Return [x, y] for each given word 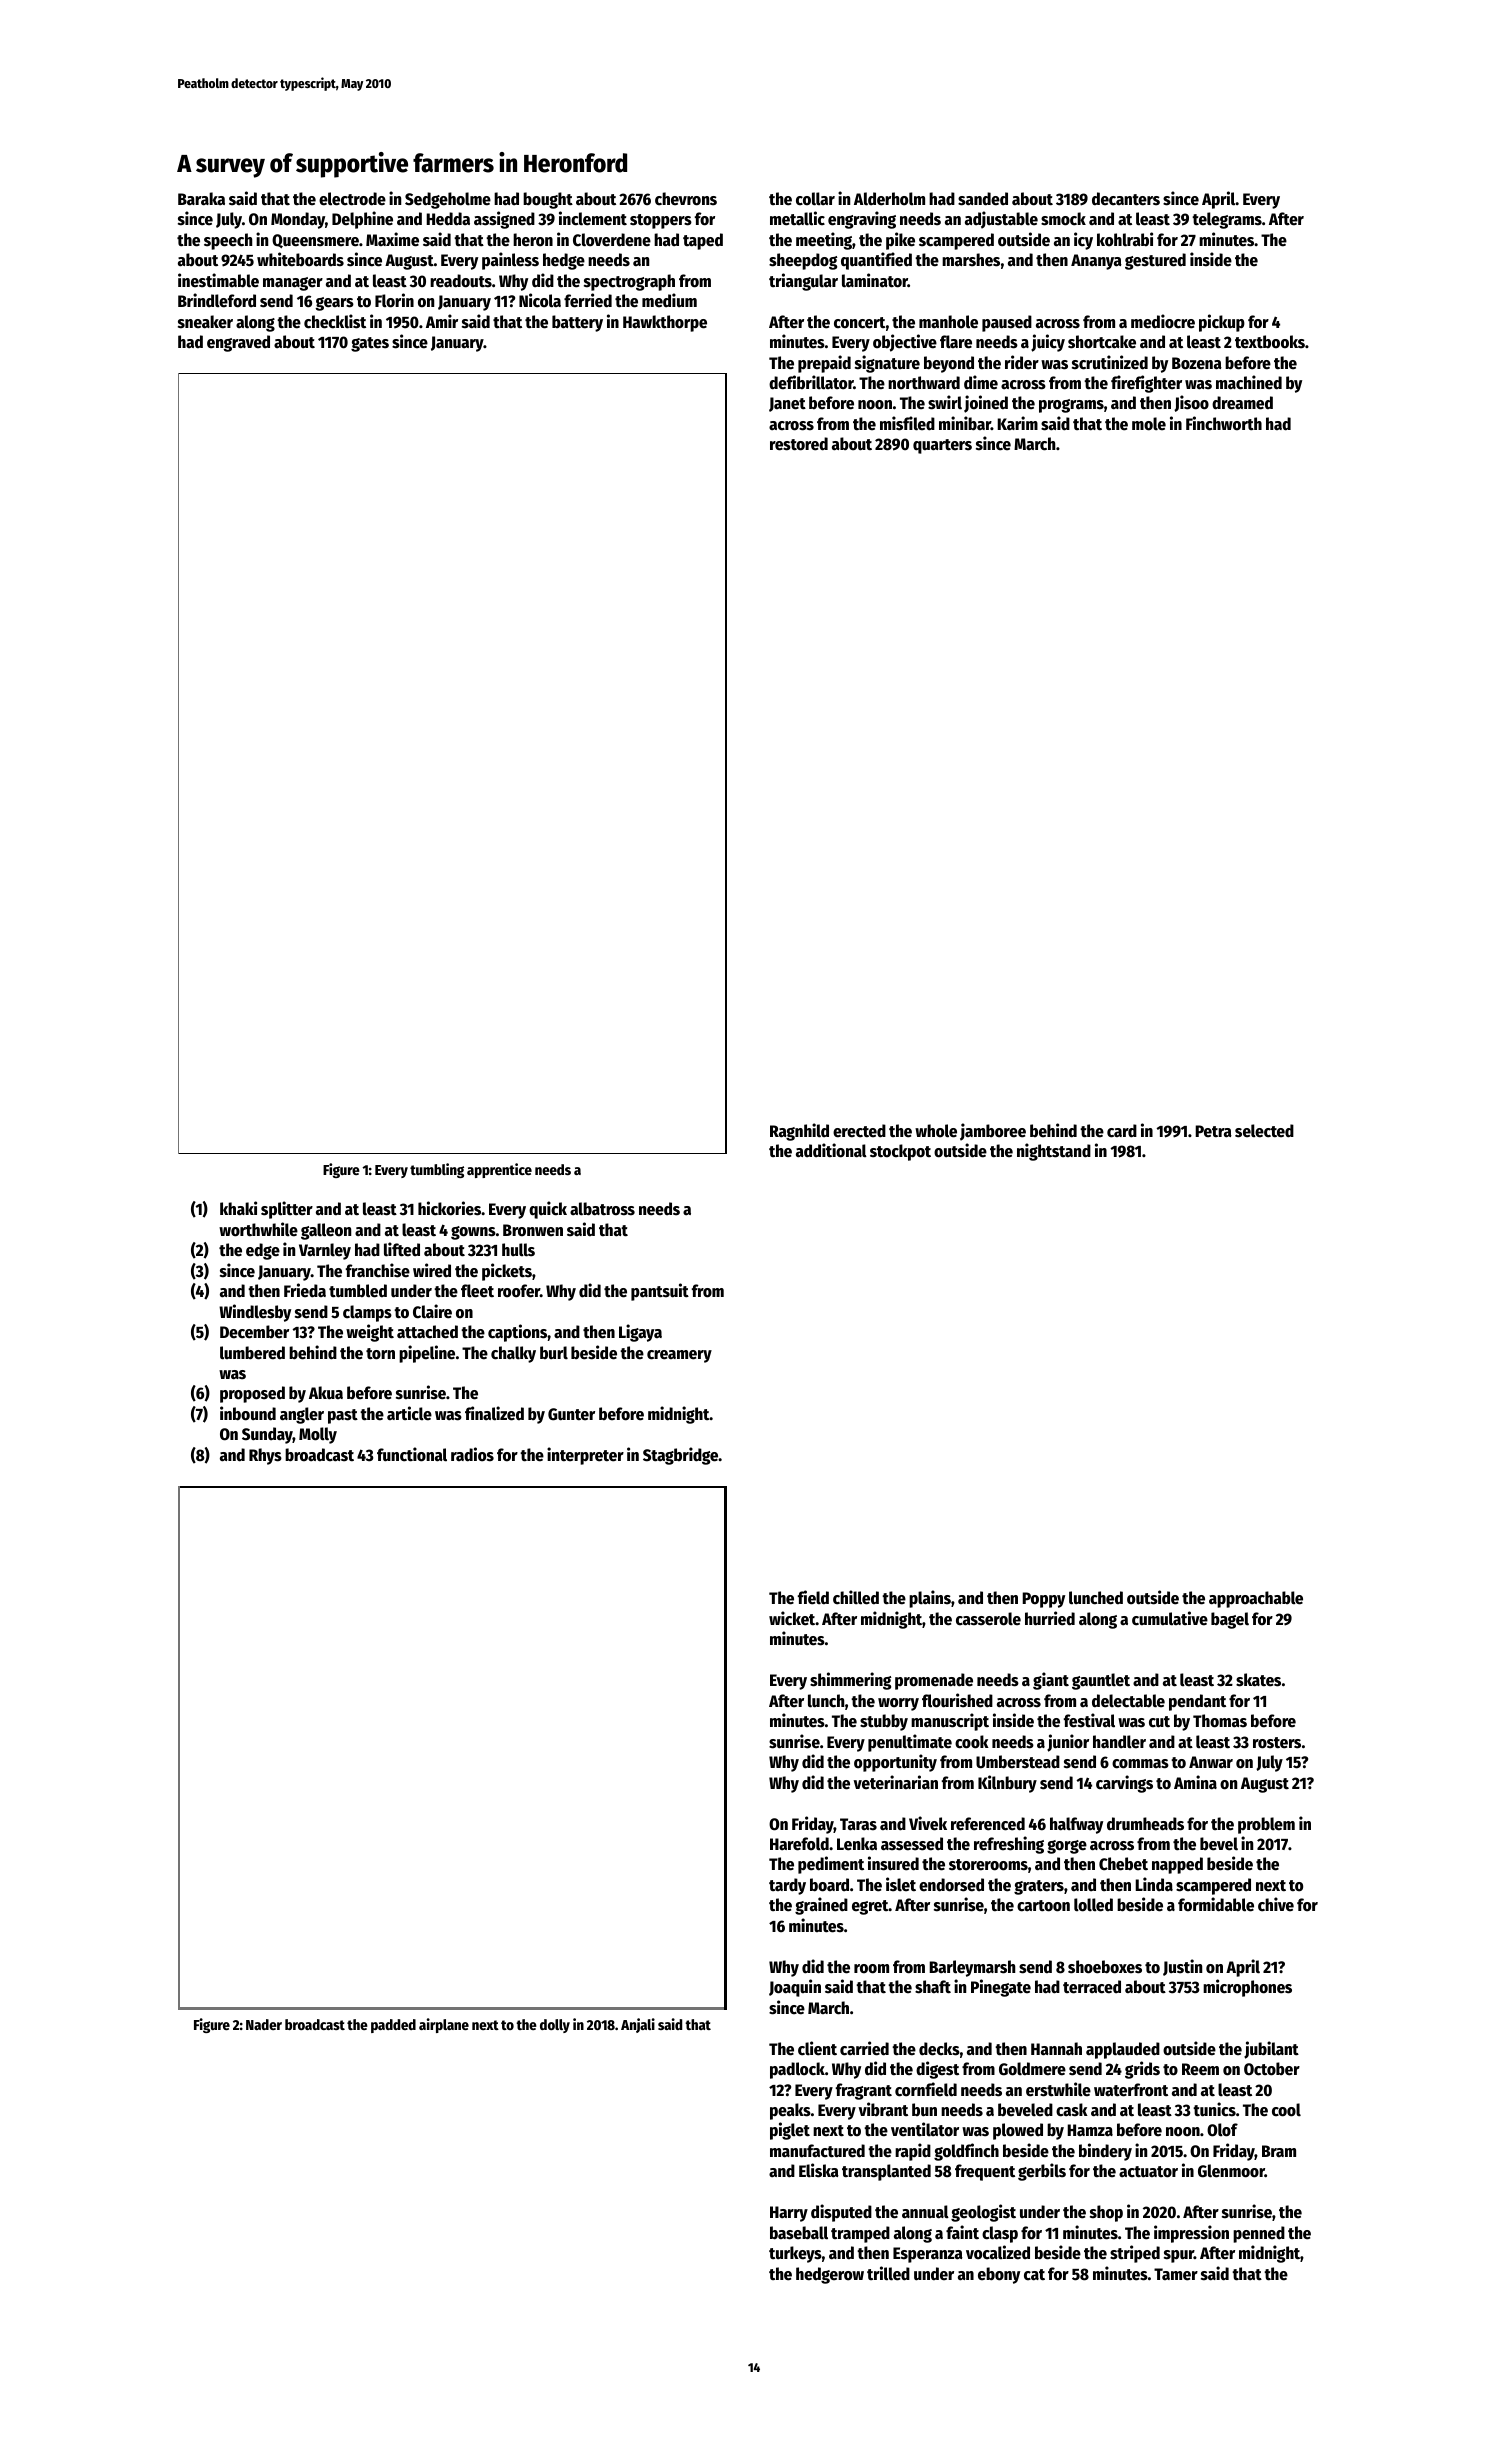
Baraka [201, 199]
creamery [679, 1356]
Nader [264, 2024]
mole [1149, 424]
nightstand [1054, 1152]
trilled [888, 2273]
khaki [238, 1208]
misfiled [907, 423]
